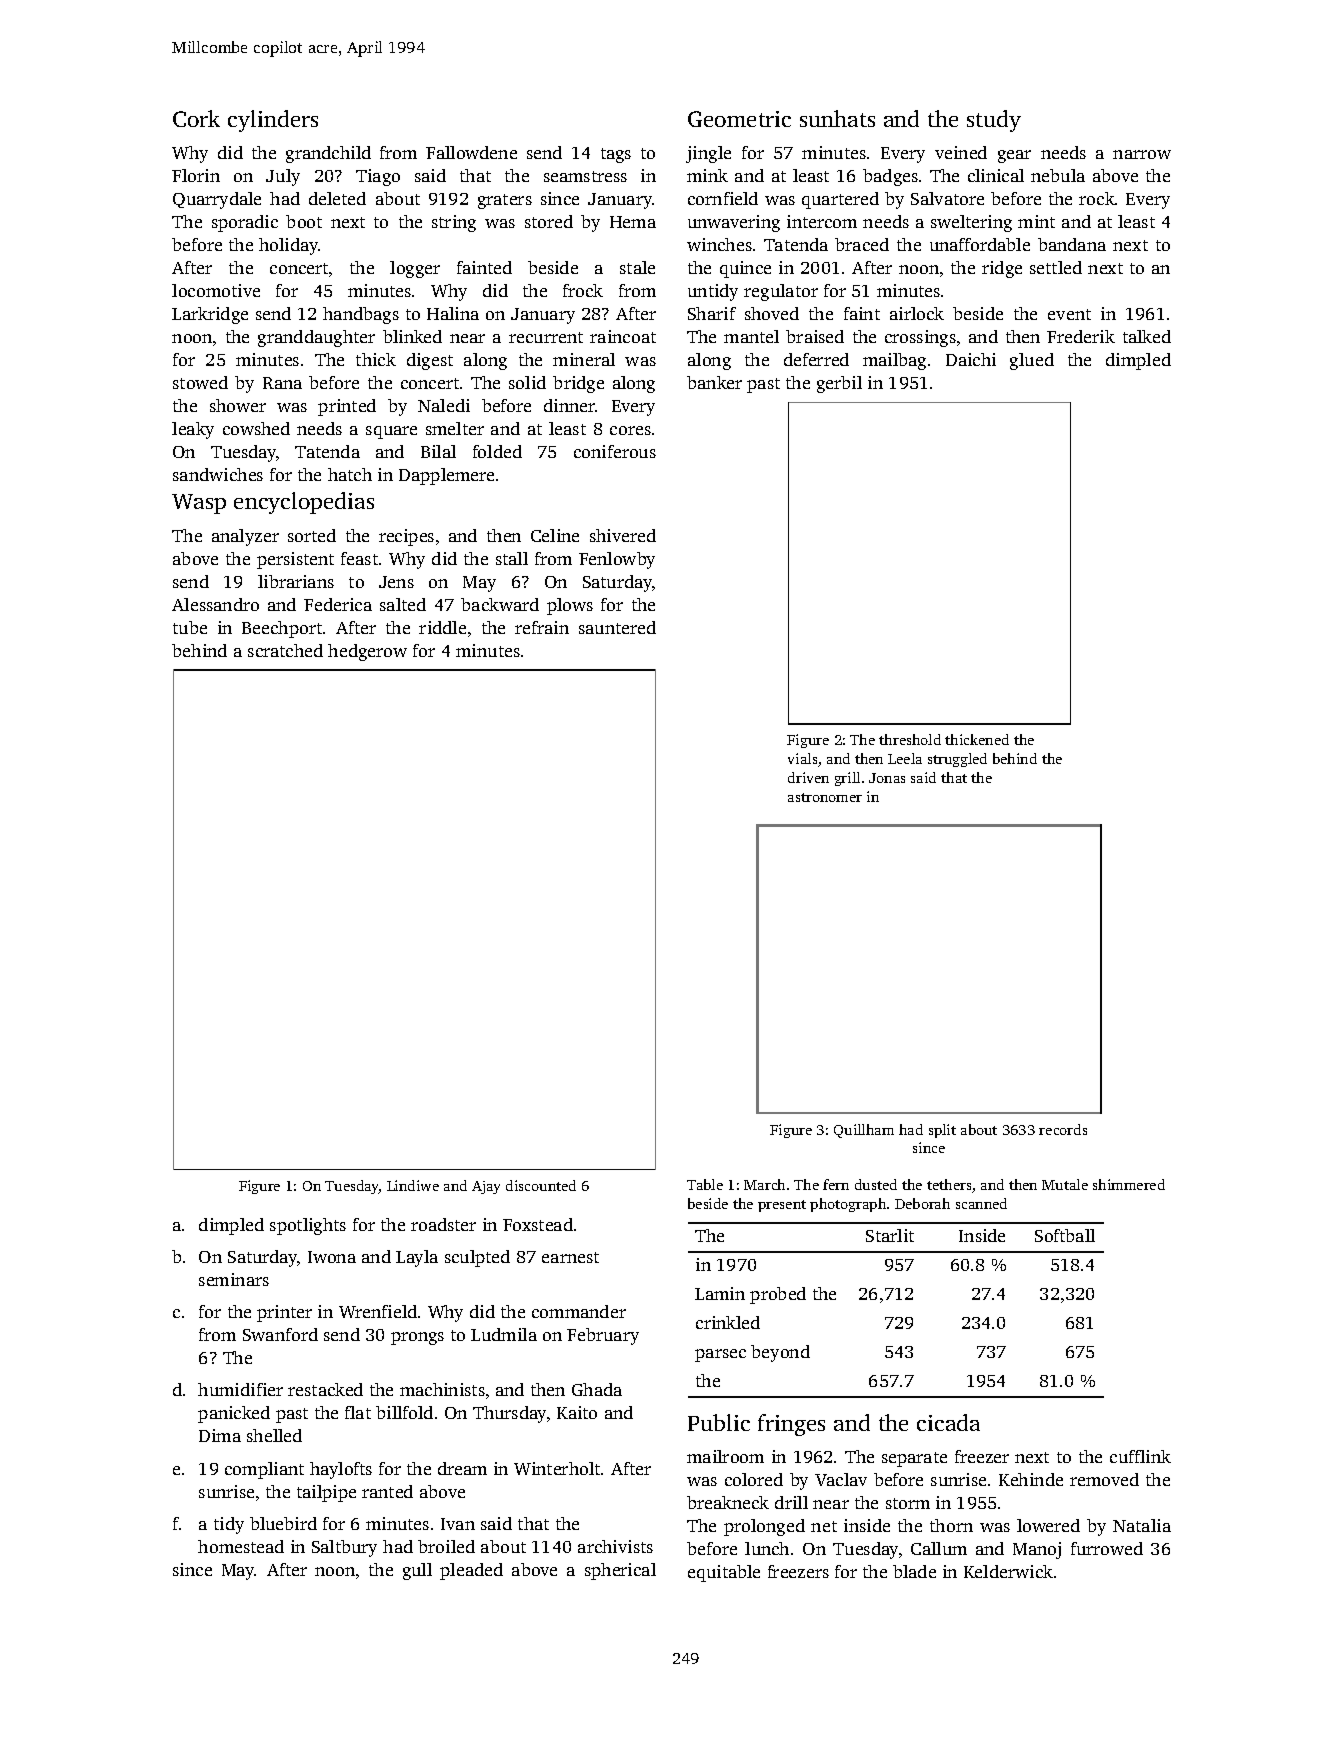 The height and width of the screenshot is (1739, 1344). I want to click on discounted, so click(541, 1185).
